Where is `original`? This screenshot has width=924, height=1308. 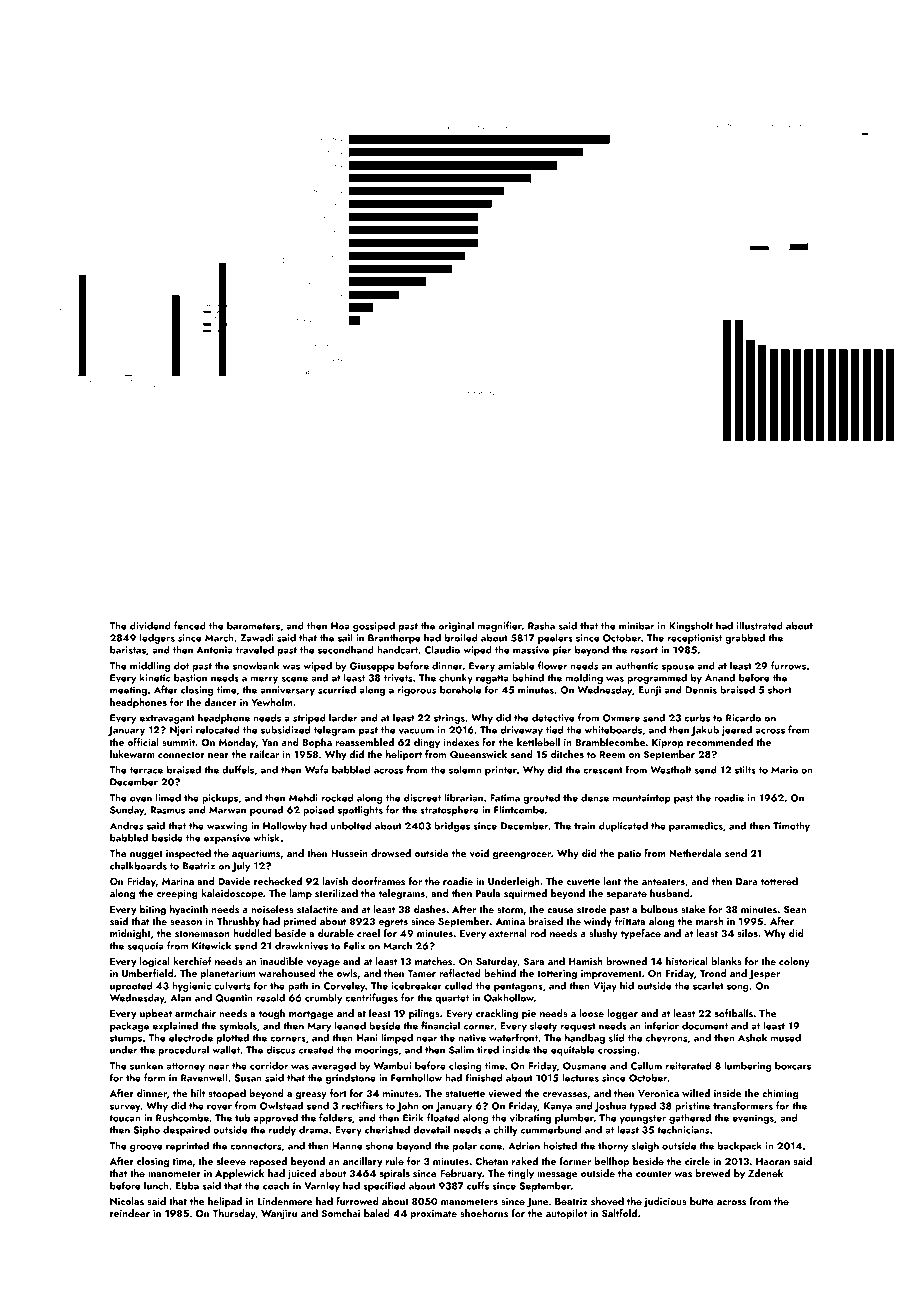
original is located at coordinates (456, 626).
